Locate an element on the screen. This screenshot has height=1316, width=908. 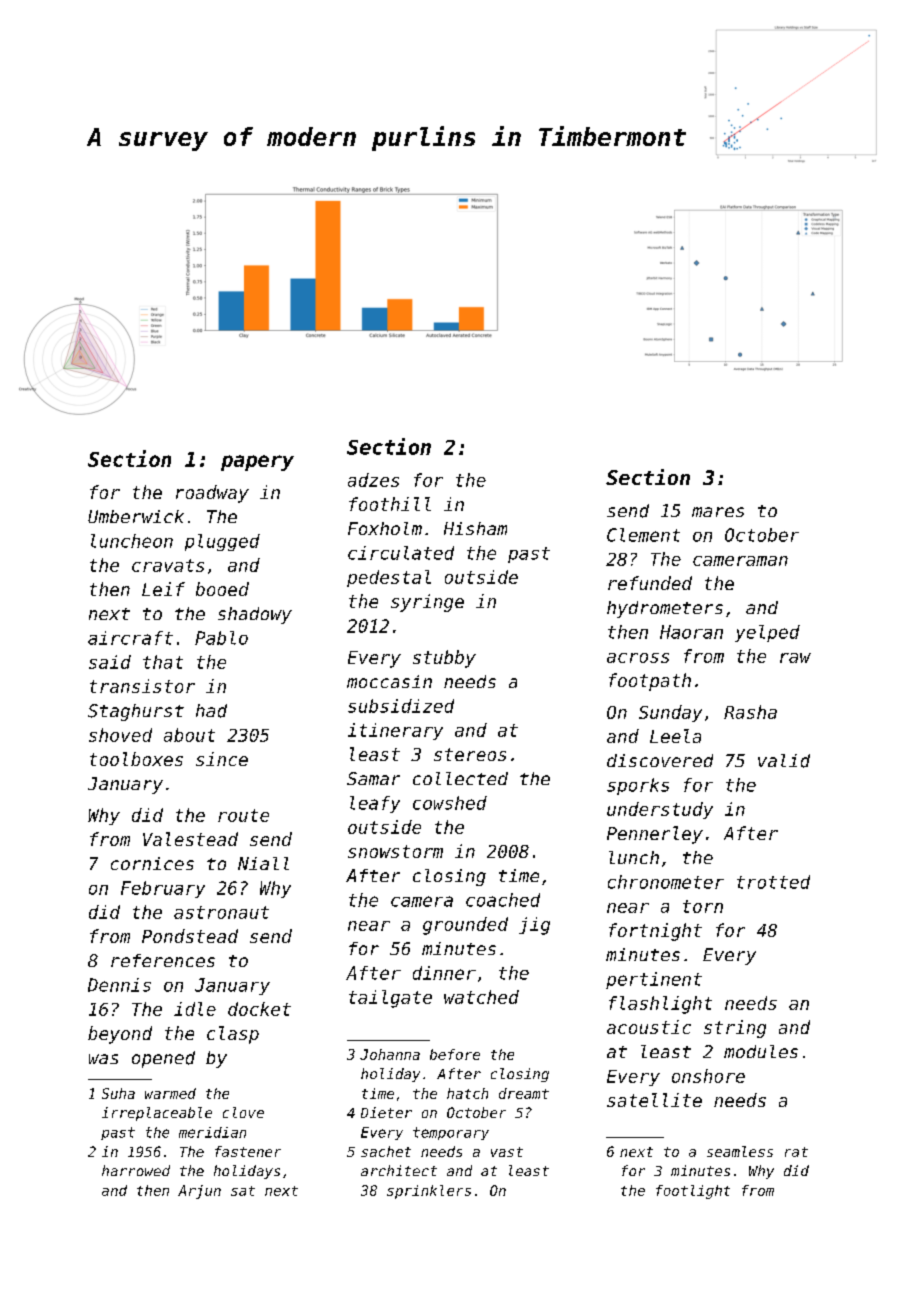
cravats is located at coordinates (168, 565).
